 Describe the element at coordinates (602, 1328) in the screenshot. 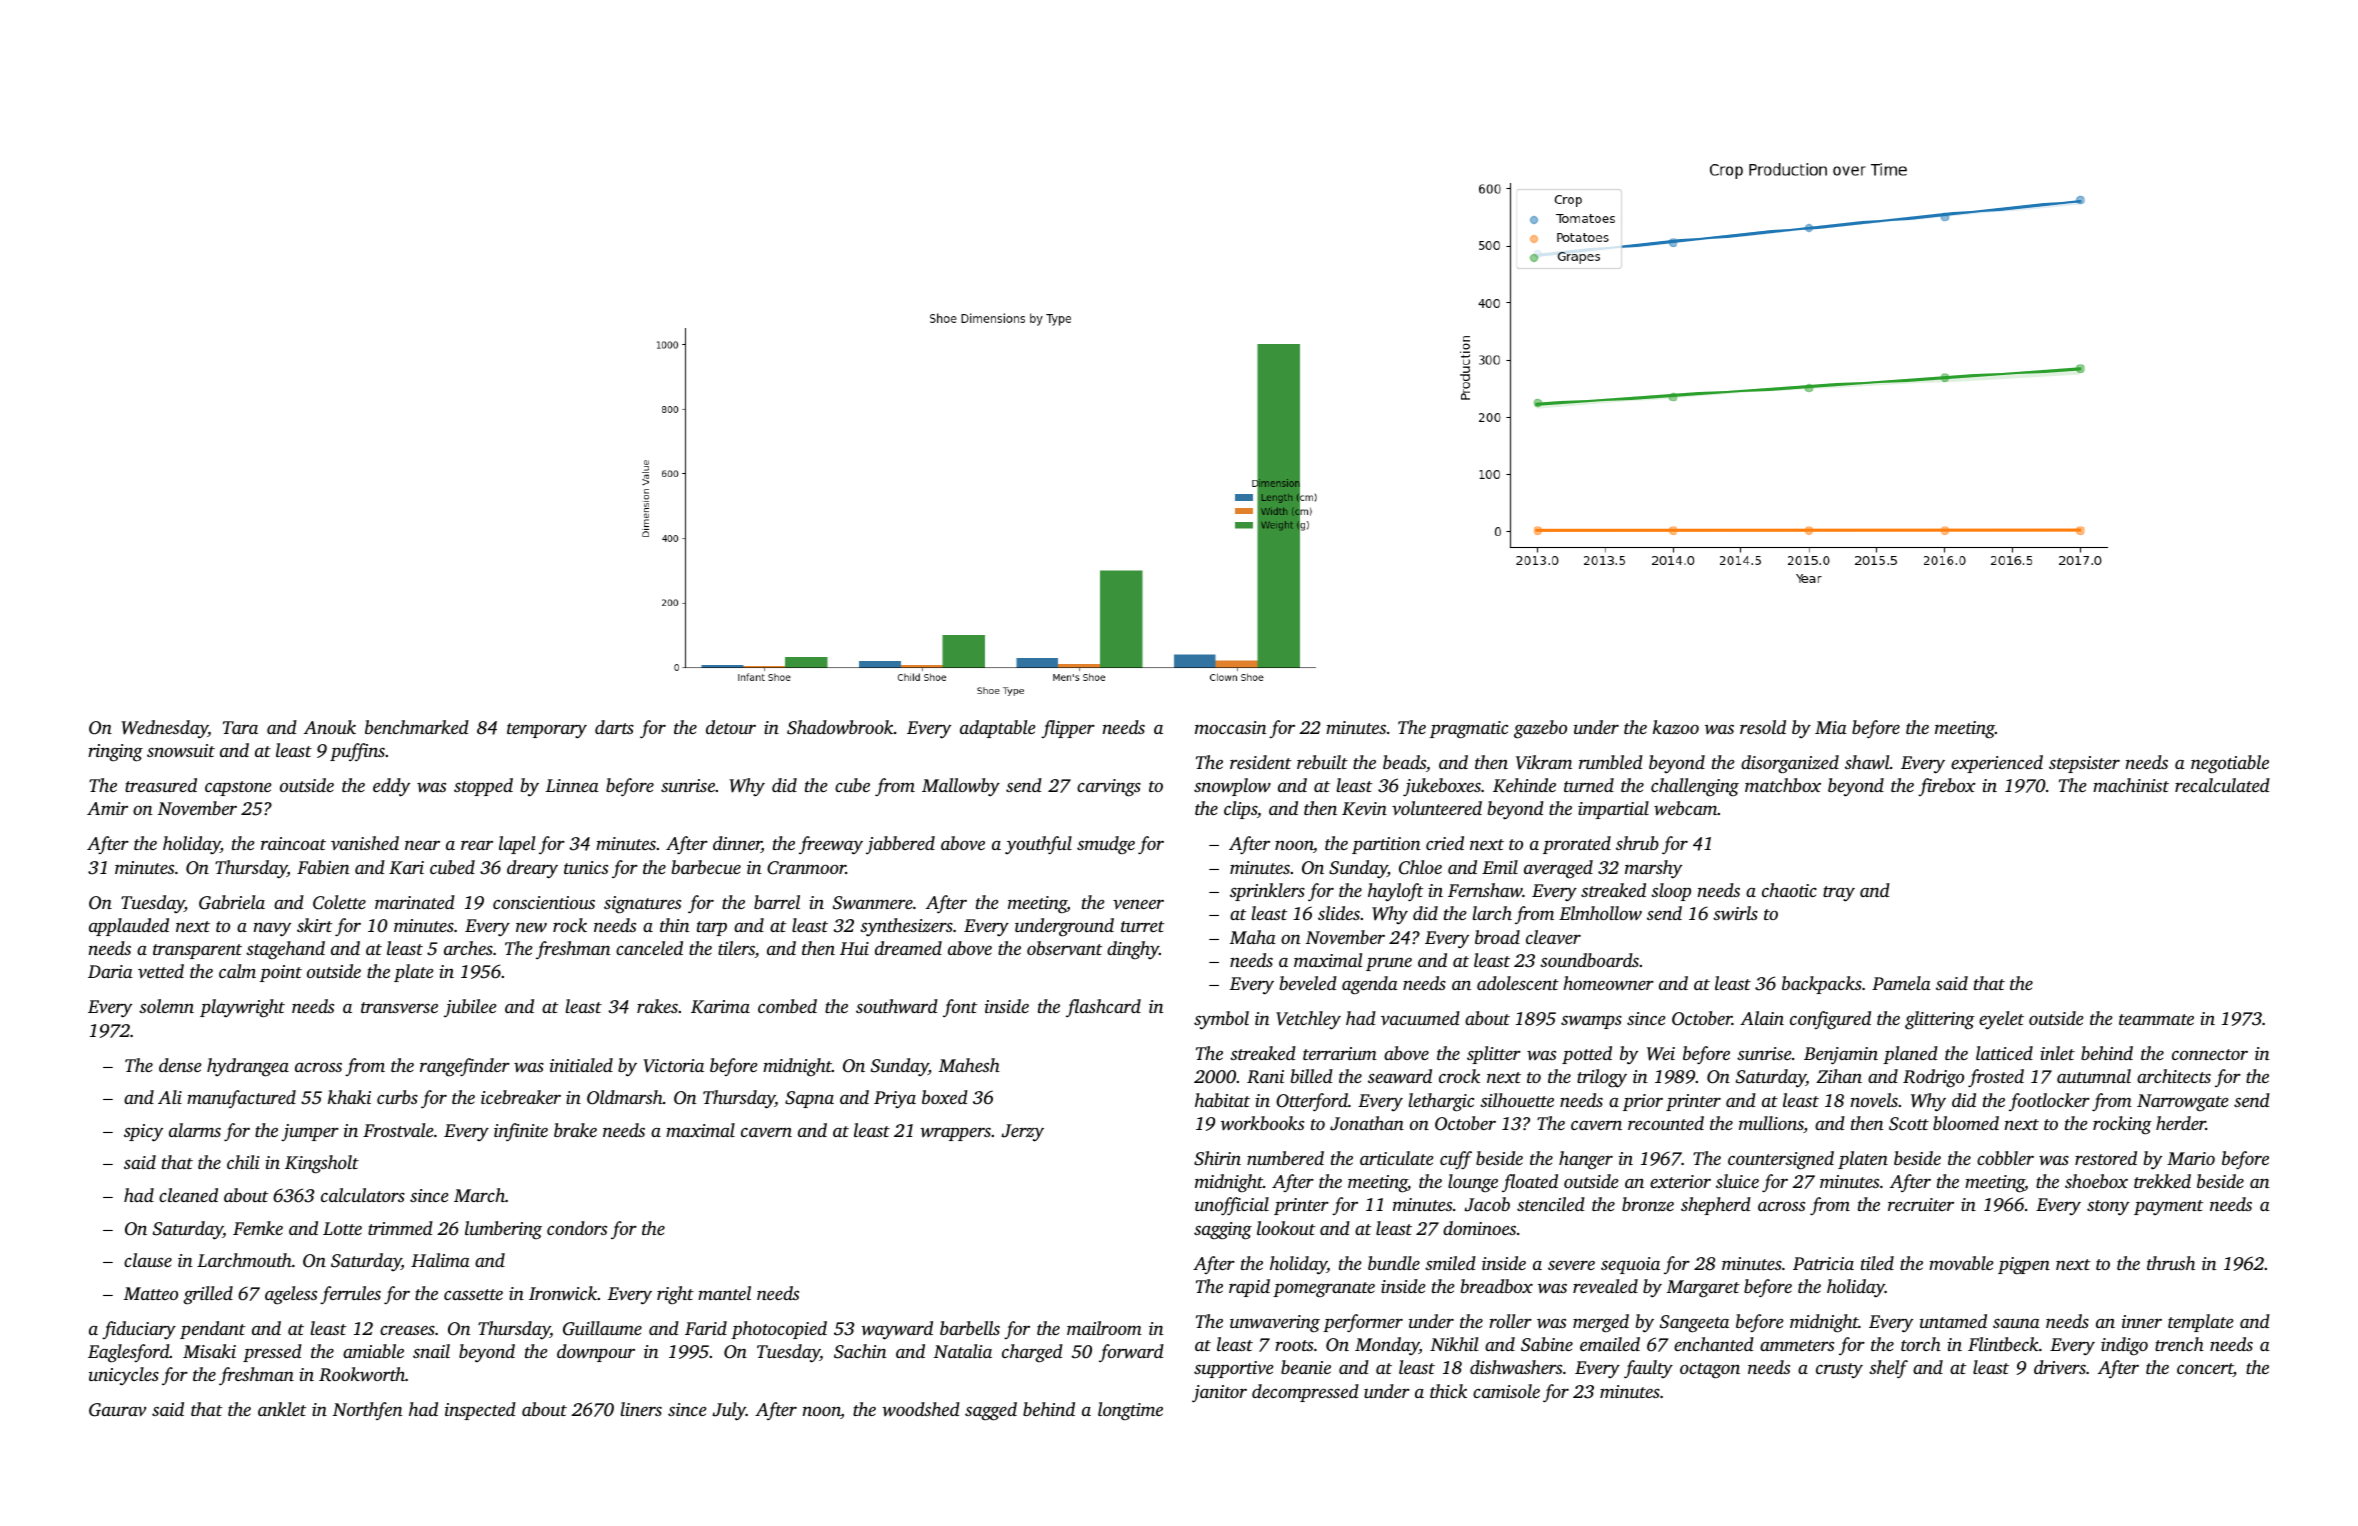

I see `Guillaume` at that location.
